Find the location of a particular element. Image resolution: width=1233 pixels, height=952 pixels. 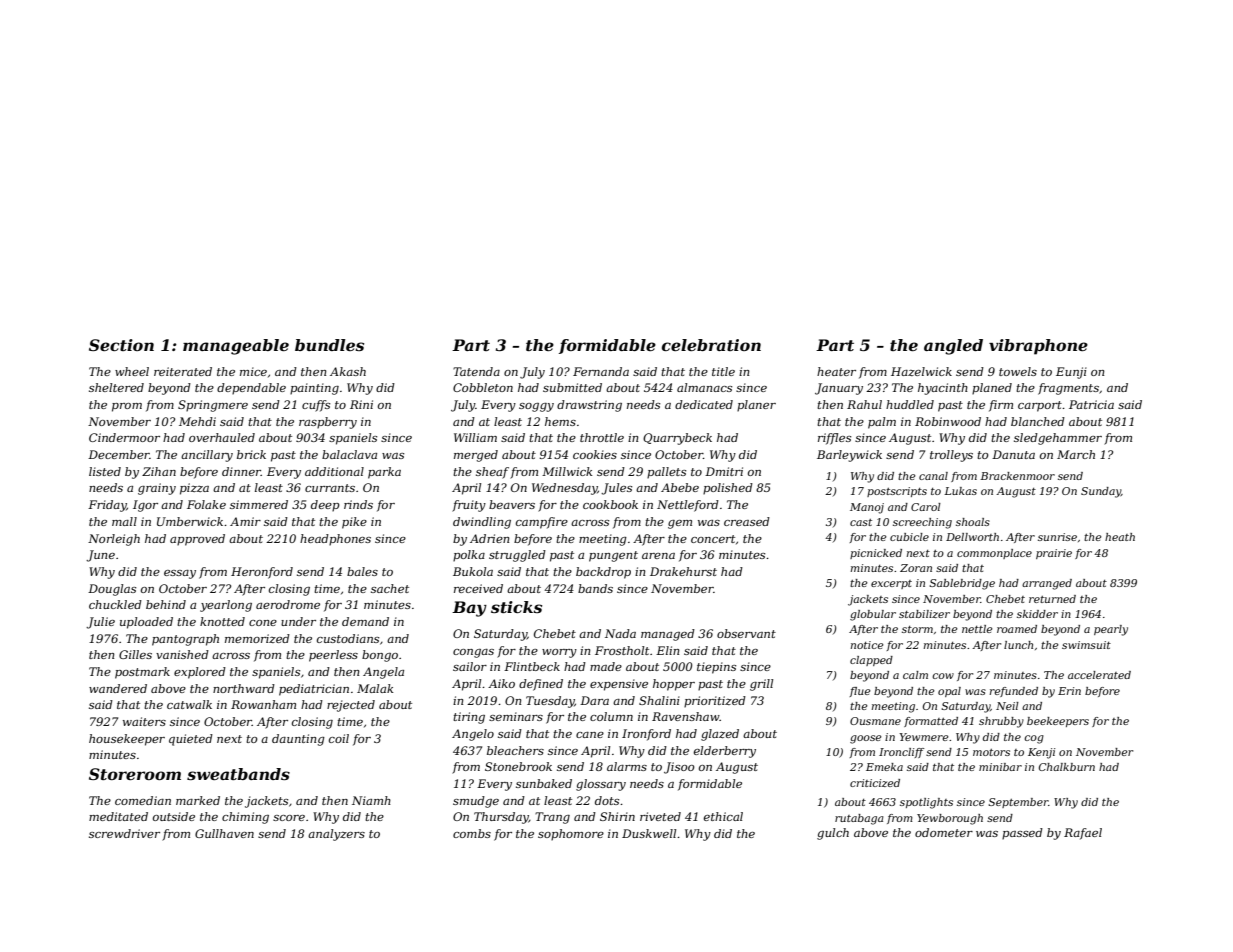

March is located at coordinates (1076, 454).
